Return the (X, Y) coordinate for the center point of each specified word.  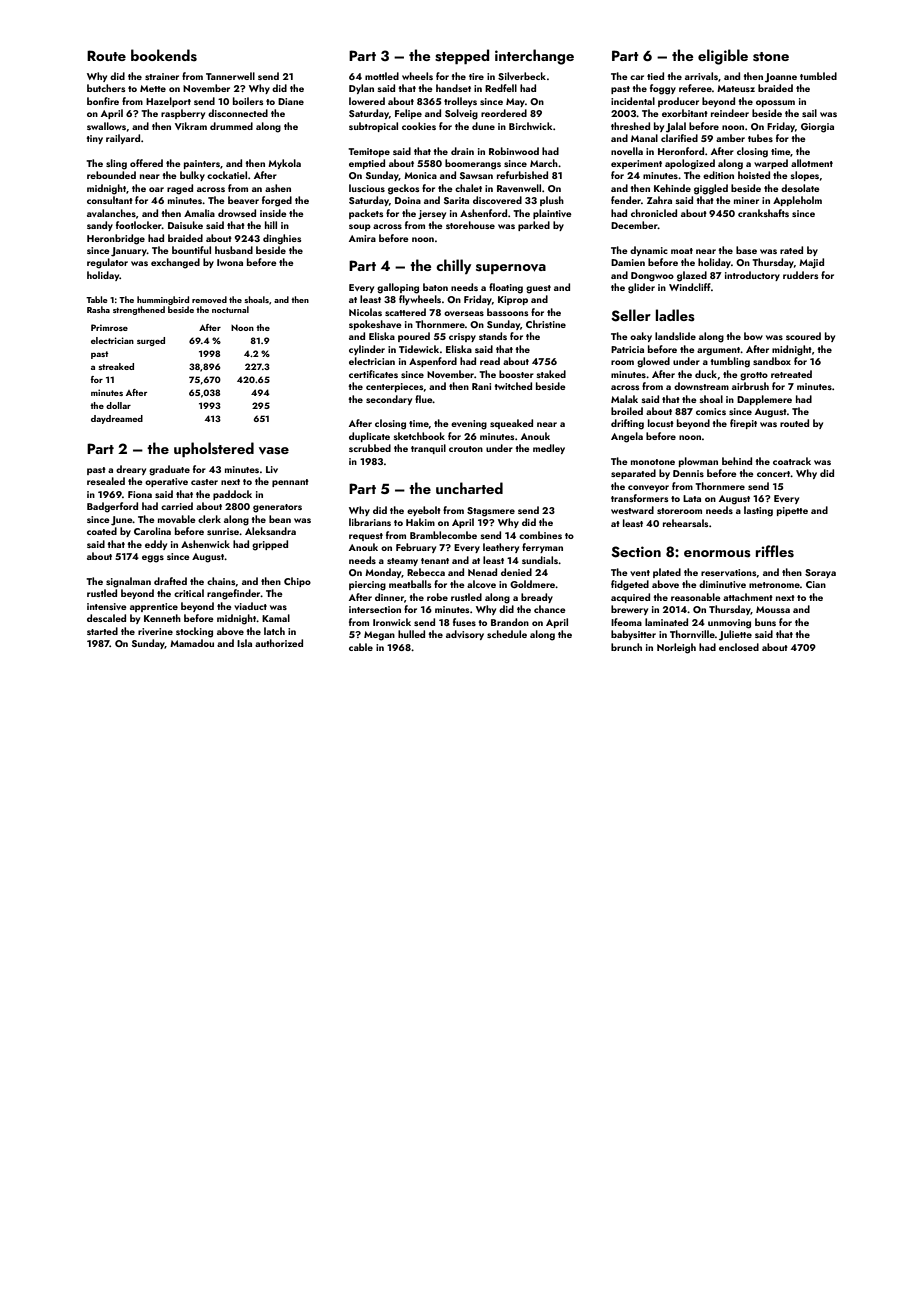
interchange (534, 57)
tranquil (428, 449)
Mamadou (192, 643)
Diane (291, 101)
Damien (628, 262)
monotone (653, 462)
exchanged (175, 263)
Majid (811, 263)
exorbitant (685, 113)
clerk (209, 519)
